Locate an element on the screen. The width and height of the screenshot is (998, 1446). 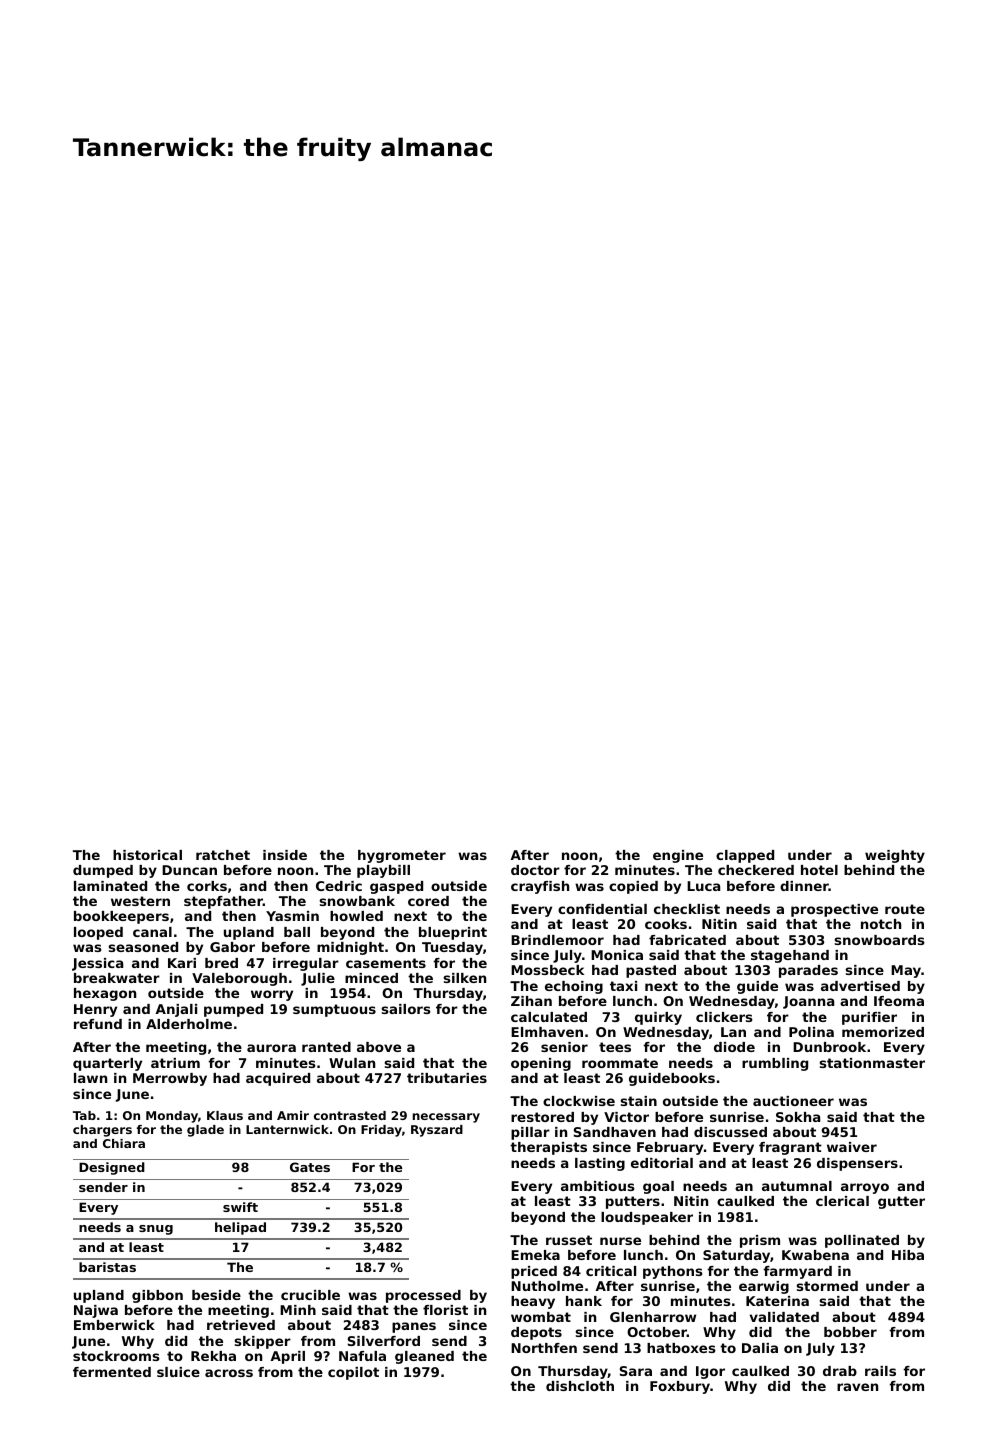
crucible is located at coordinates (310, 1295).
